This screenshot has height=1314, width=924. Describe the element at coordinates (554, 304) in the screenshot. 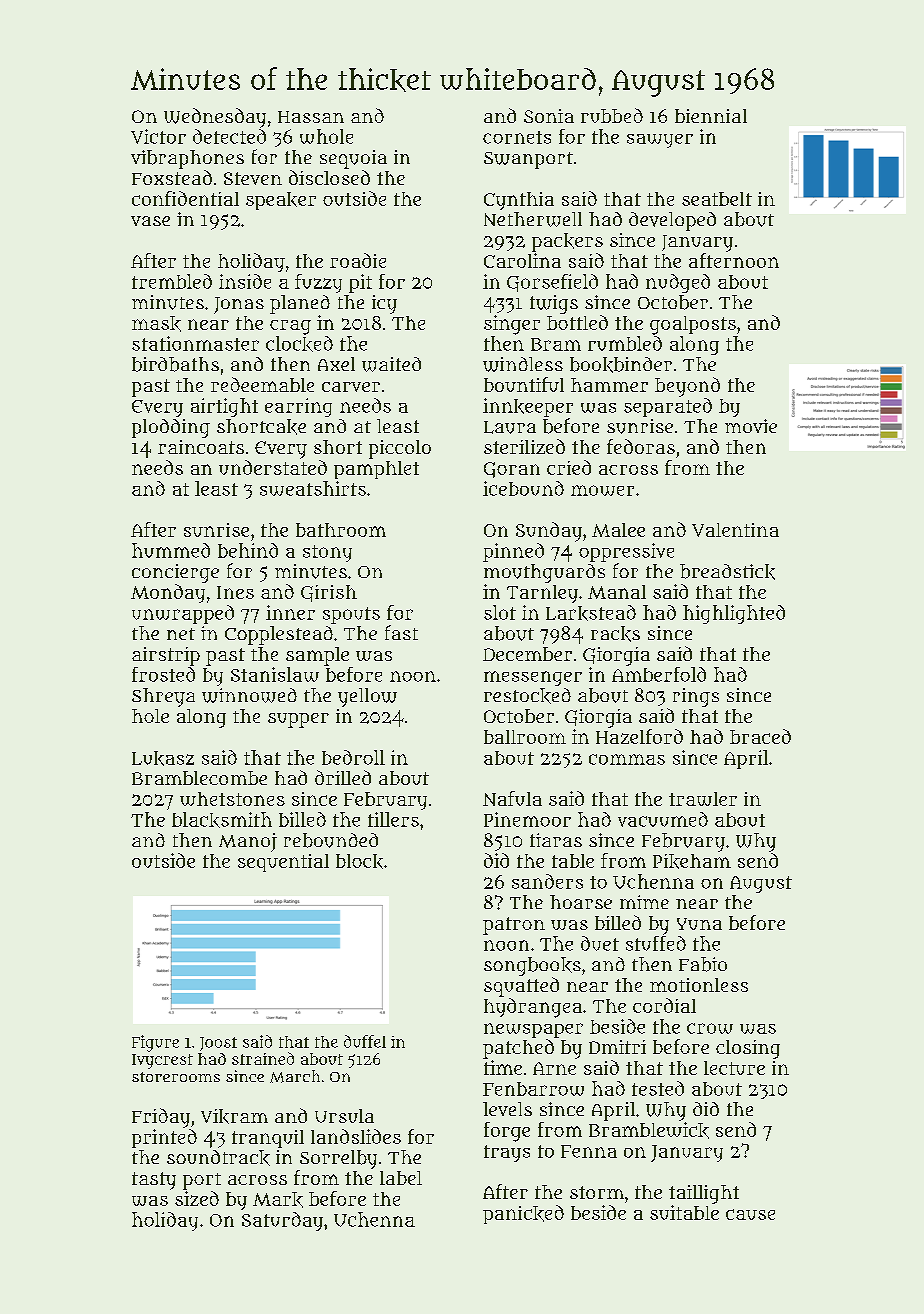

I see `twigs` at that location.
